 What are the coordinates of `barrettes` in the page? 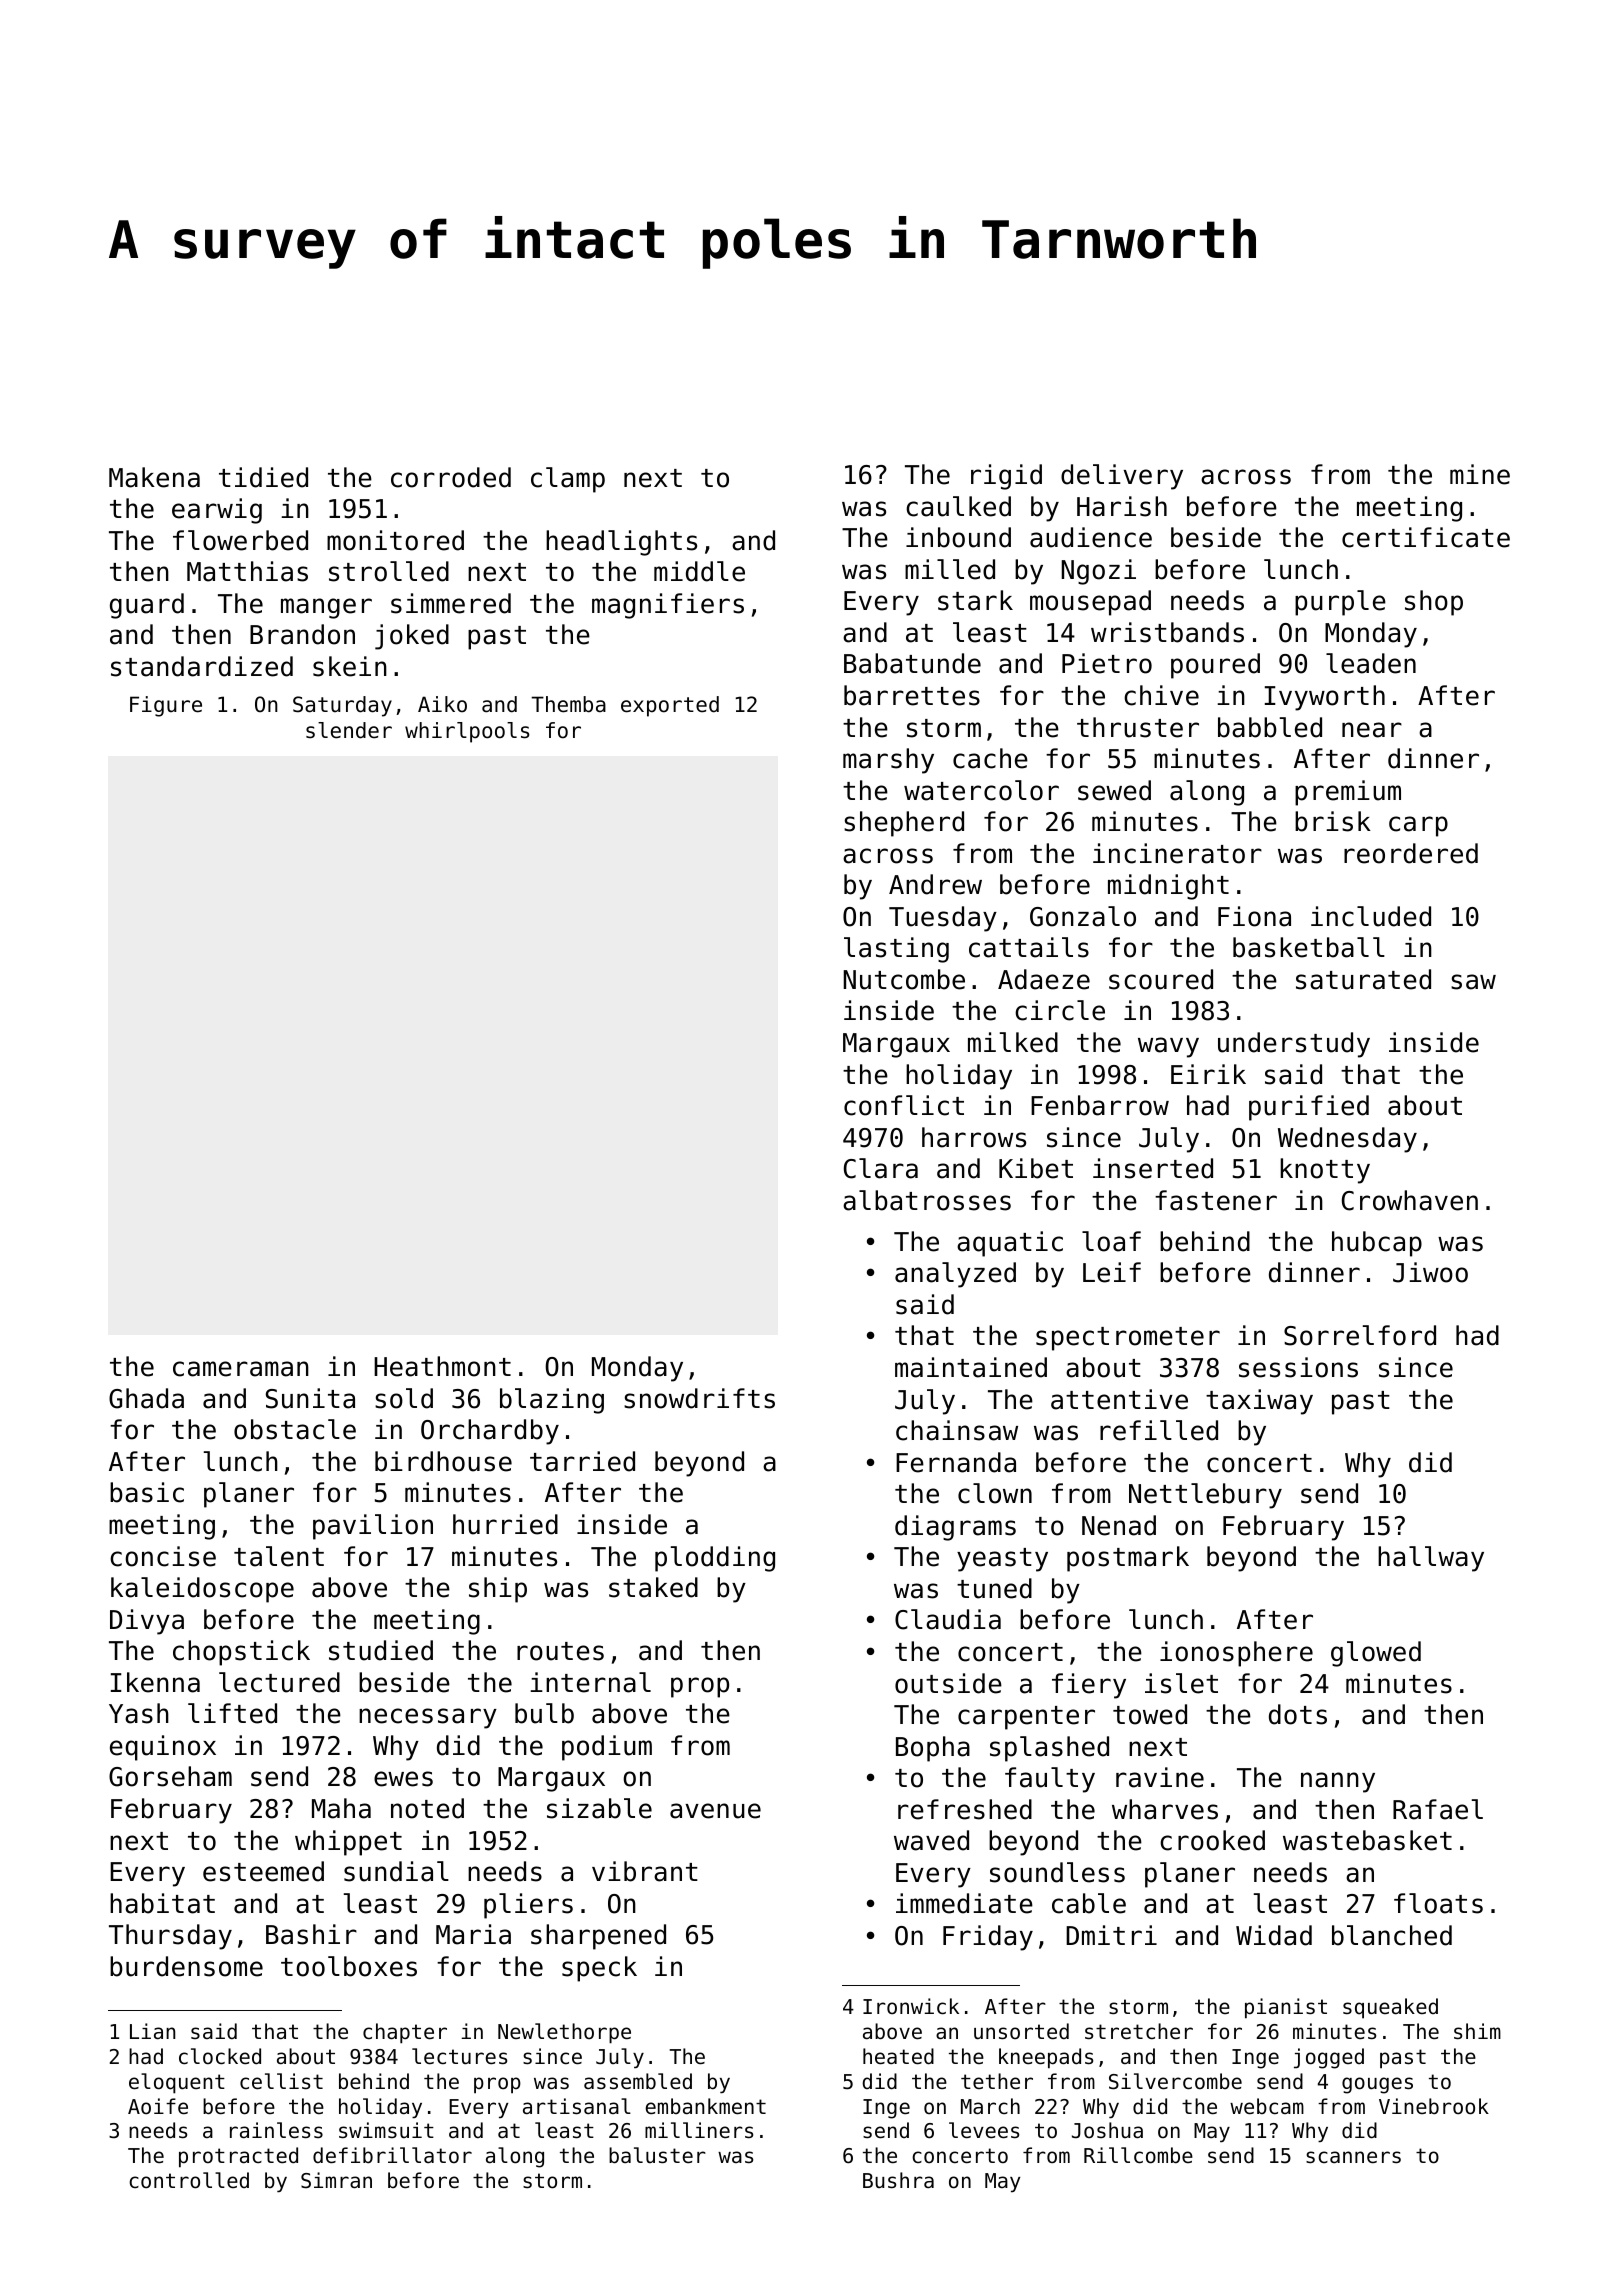 It's located at (912, 695).
